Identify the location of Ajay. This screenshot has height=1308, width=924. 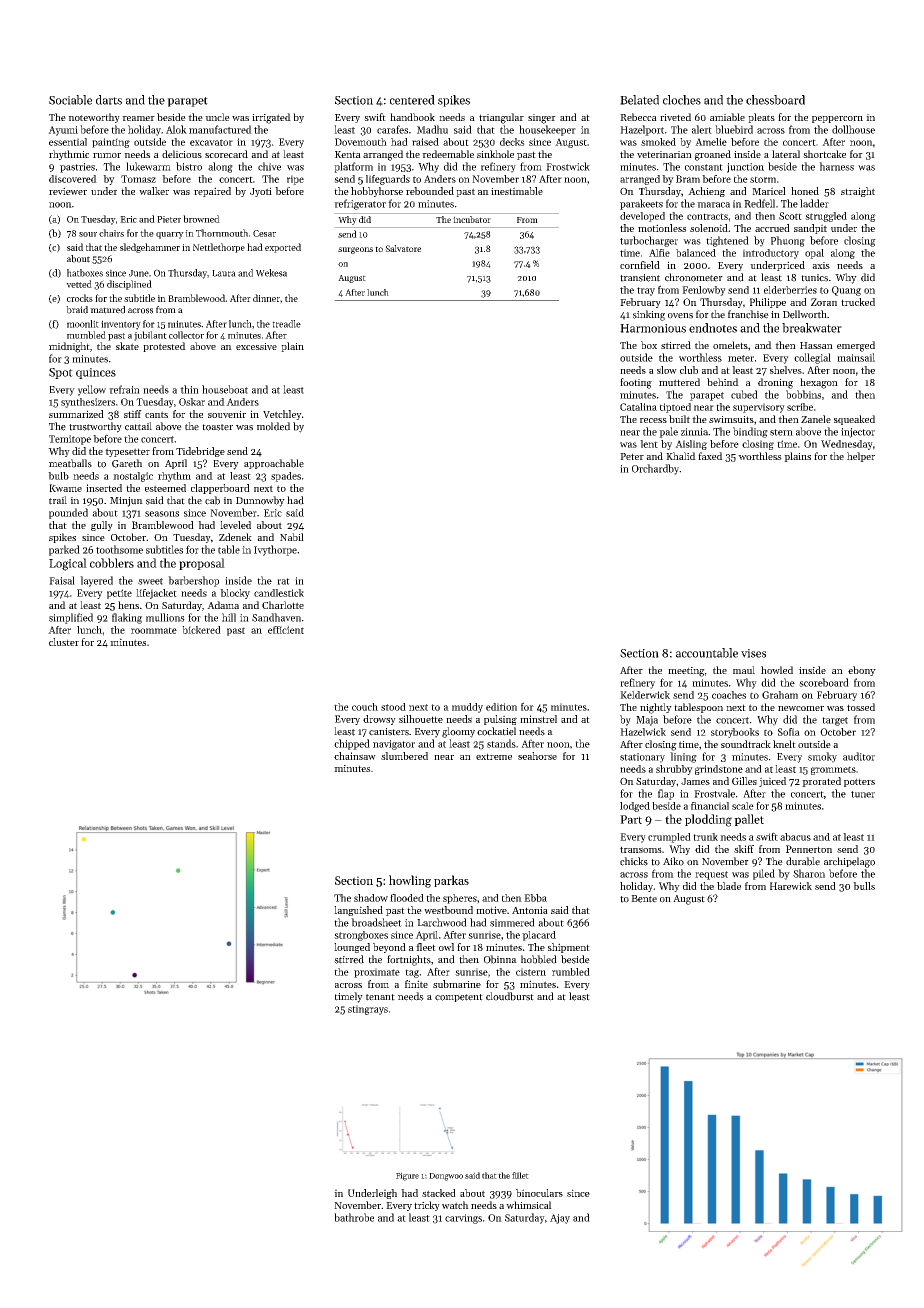
(560, 1219).
